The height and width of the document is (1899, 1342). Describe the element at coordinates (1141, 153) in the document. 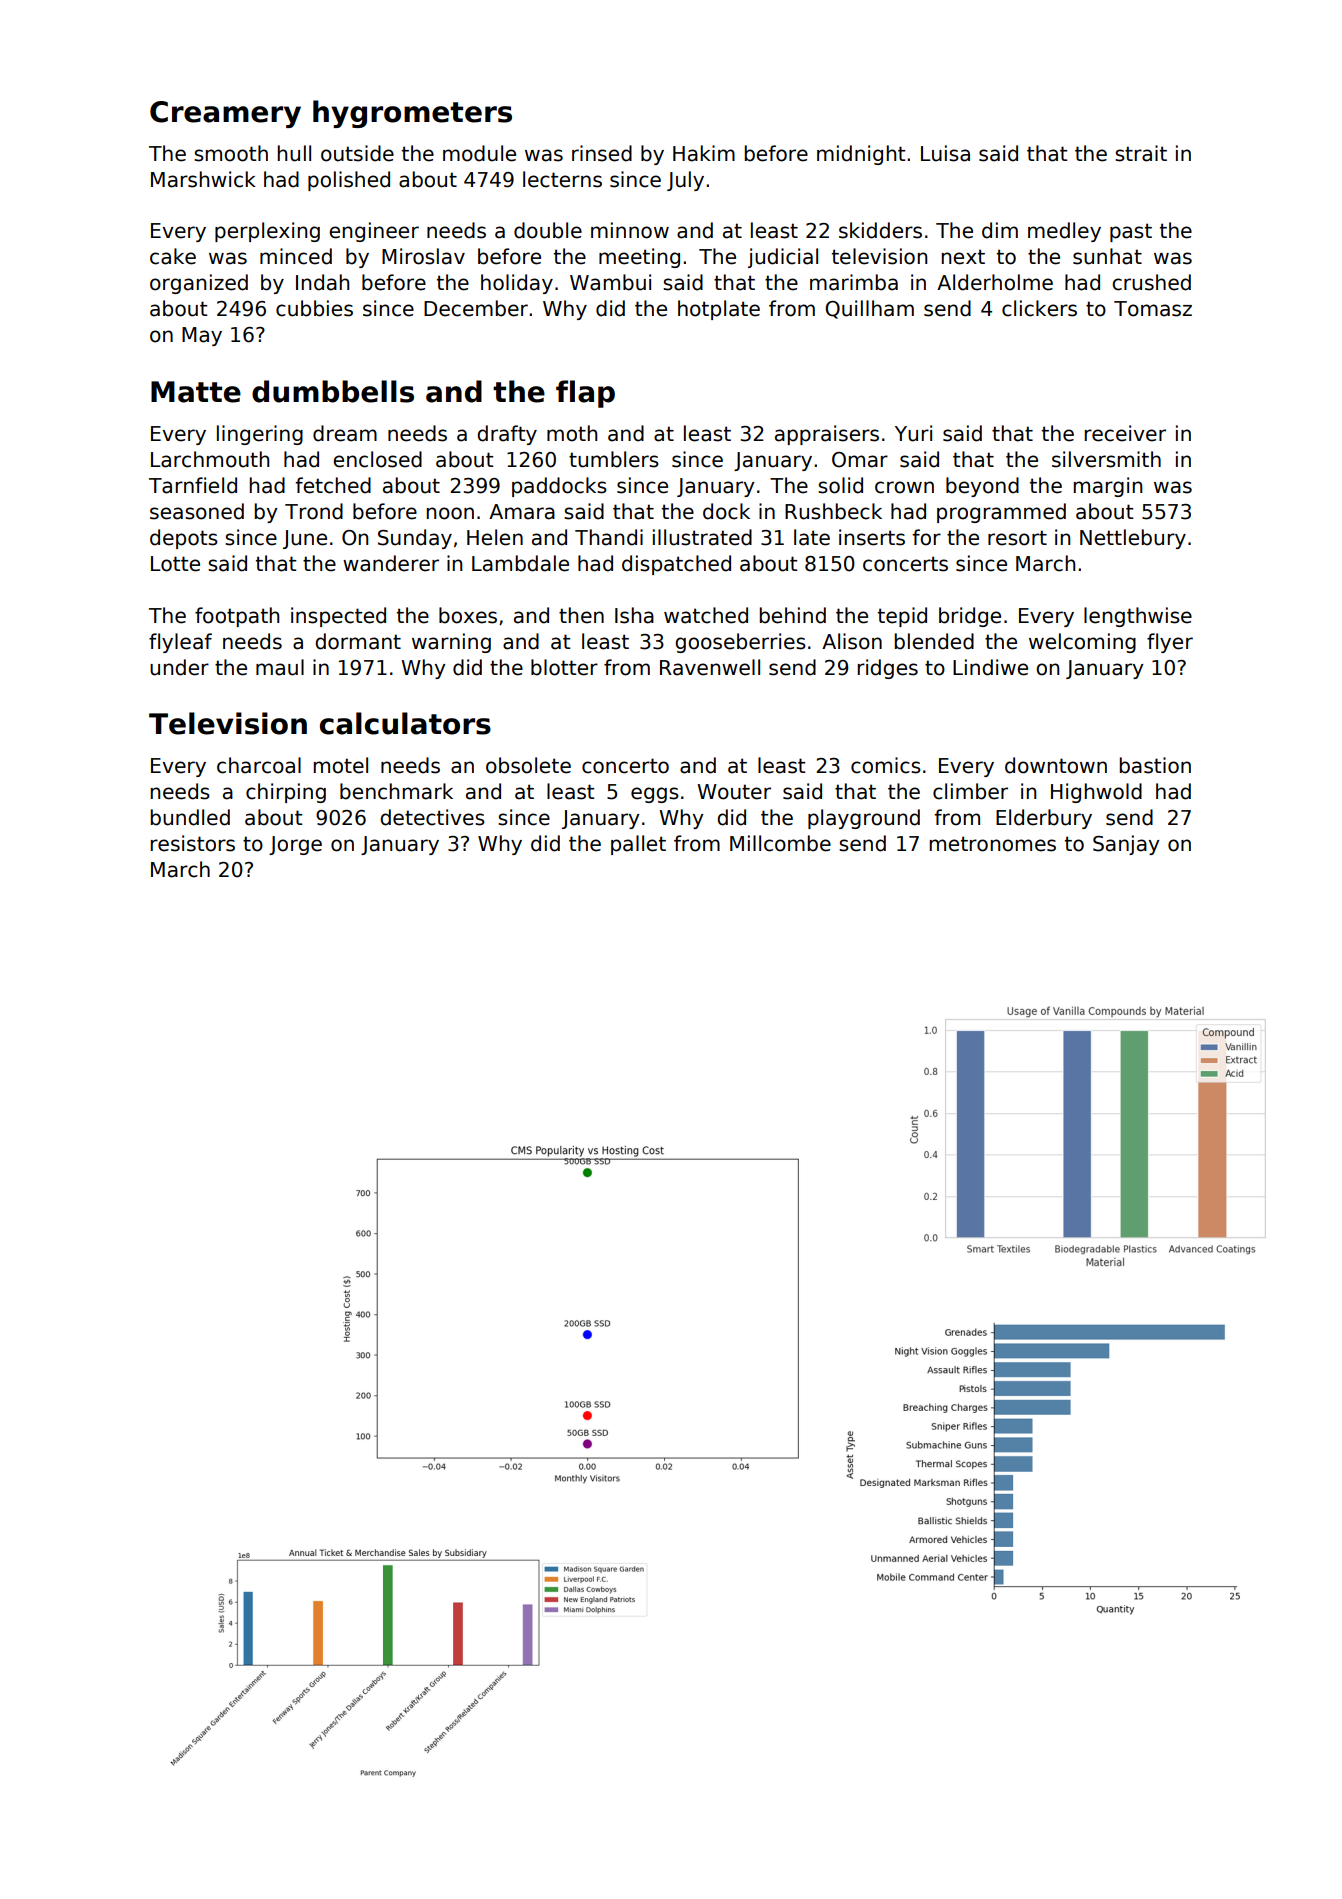

I see `strait` at that location.
